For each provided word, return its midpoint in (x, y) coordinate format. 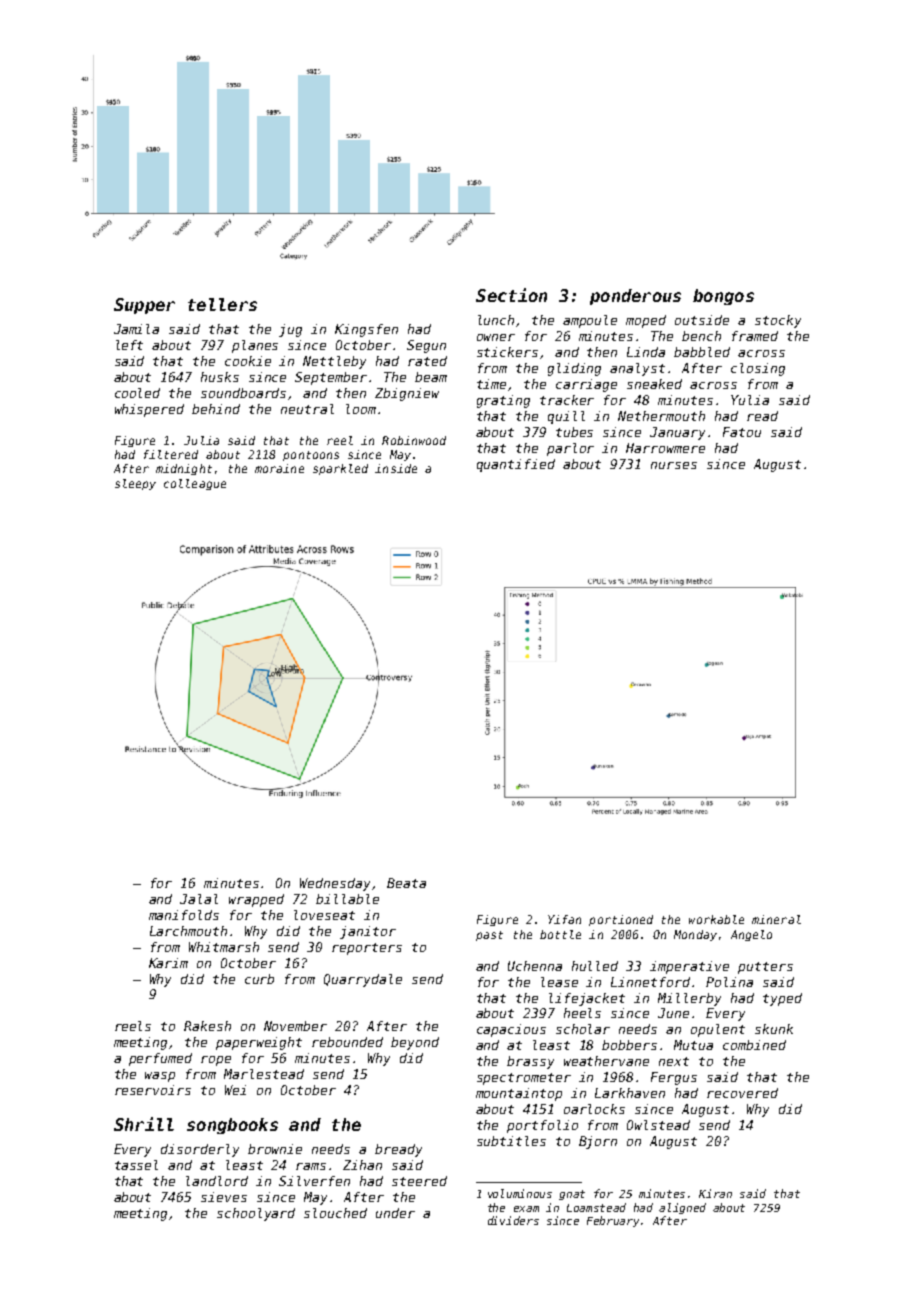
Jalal (199, 899)
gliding (574, 369)
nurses (674, 465)
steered (419, 1181)
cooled (137, 393)
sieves (224, 1197)
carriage (586, 385)
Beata (406, 883)
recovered (742, 1093)
